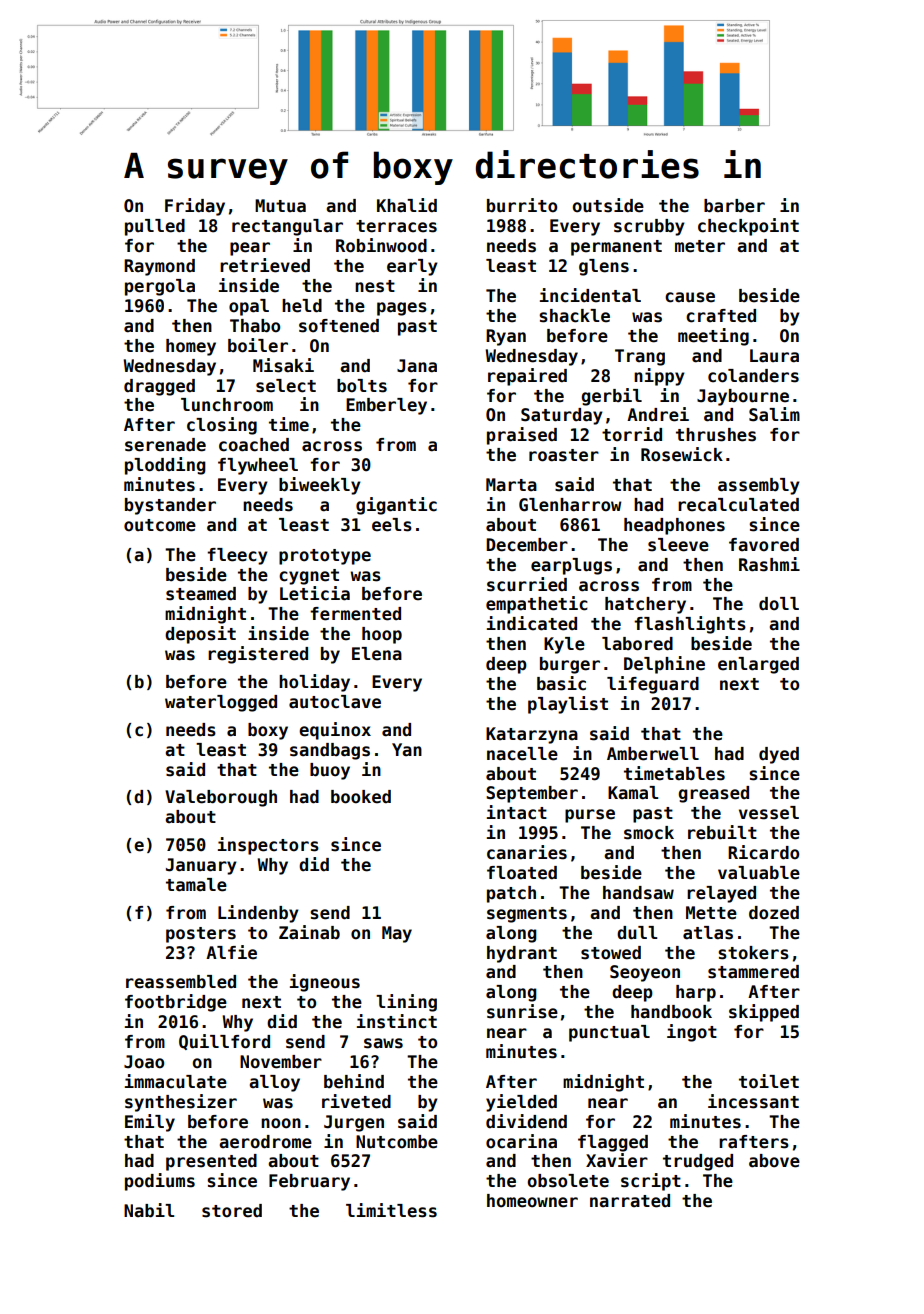 Image resolution: width=924 pixels, height=1314 pixels. What do you see at coordinates (361, 797) in the screenshot?
I see `booked` at bounding box center [361, 797].
